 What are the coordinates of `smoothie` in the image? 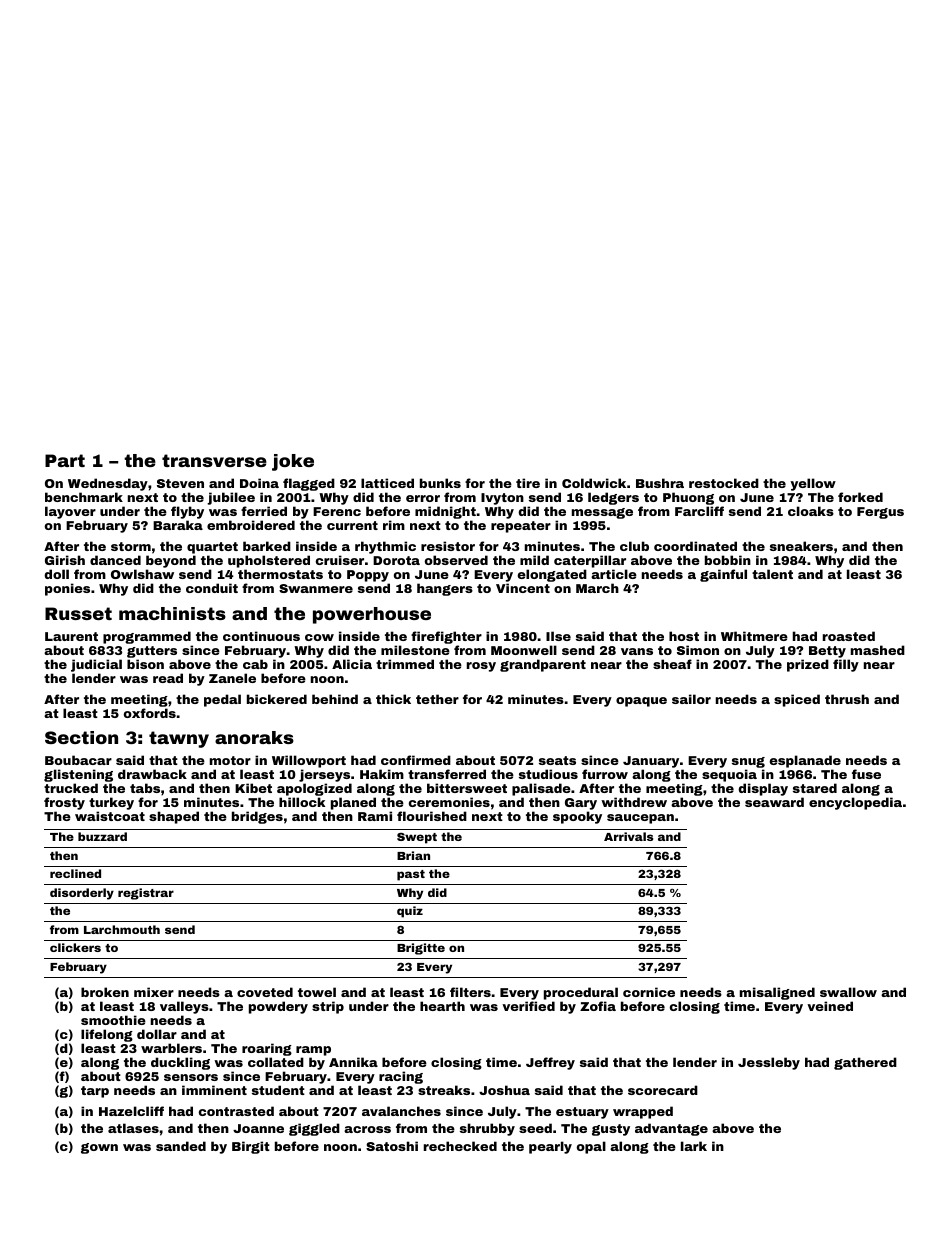 It's located at (113, 1020).
